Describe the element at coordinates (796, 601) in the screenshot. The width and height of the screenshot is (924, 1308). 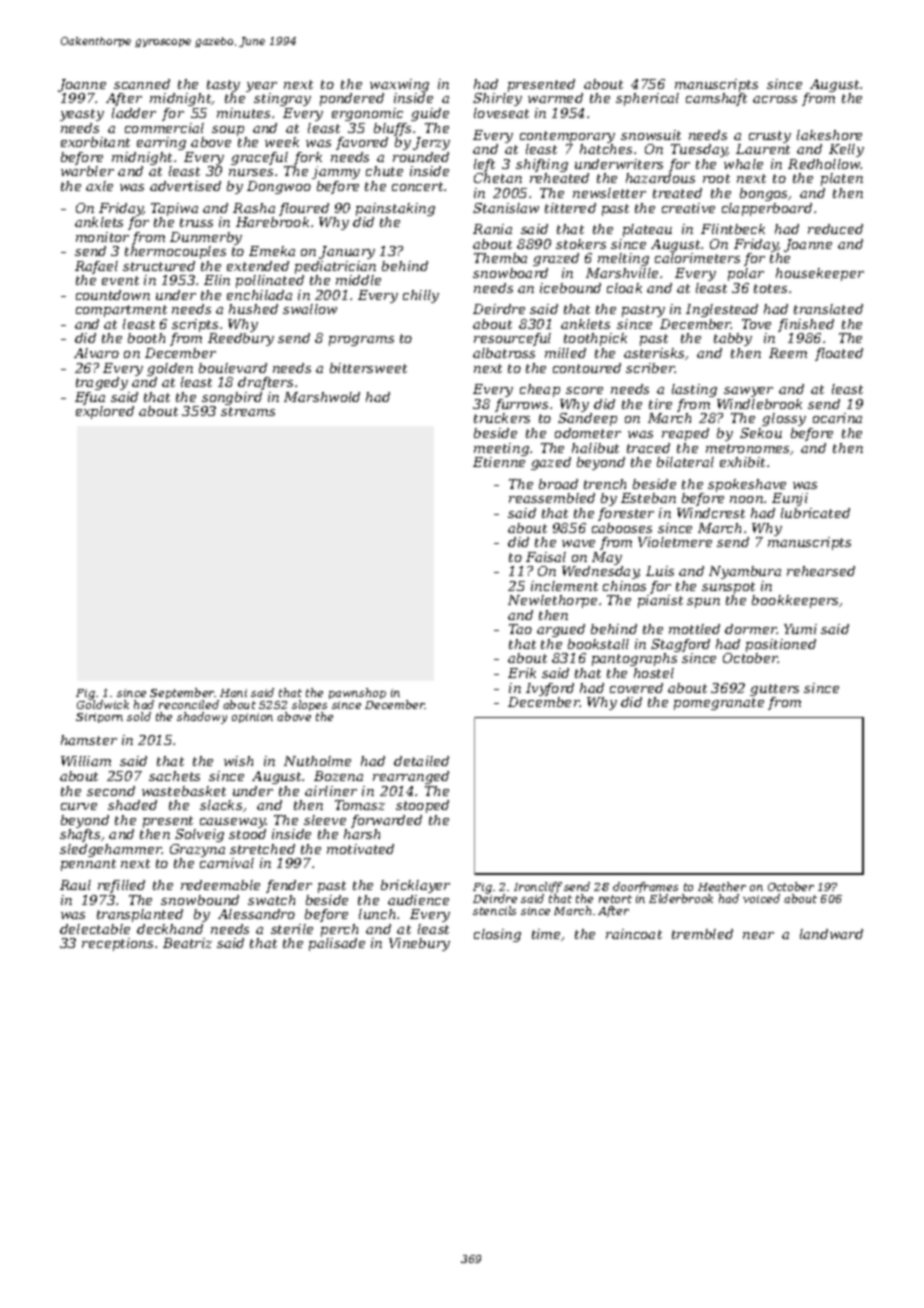
I see `bookkeepers` at that location.
